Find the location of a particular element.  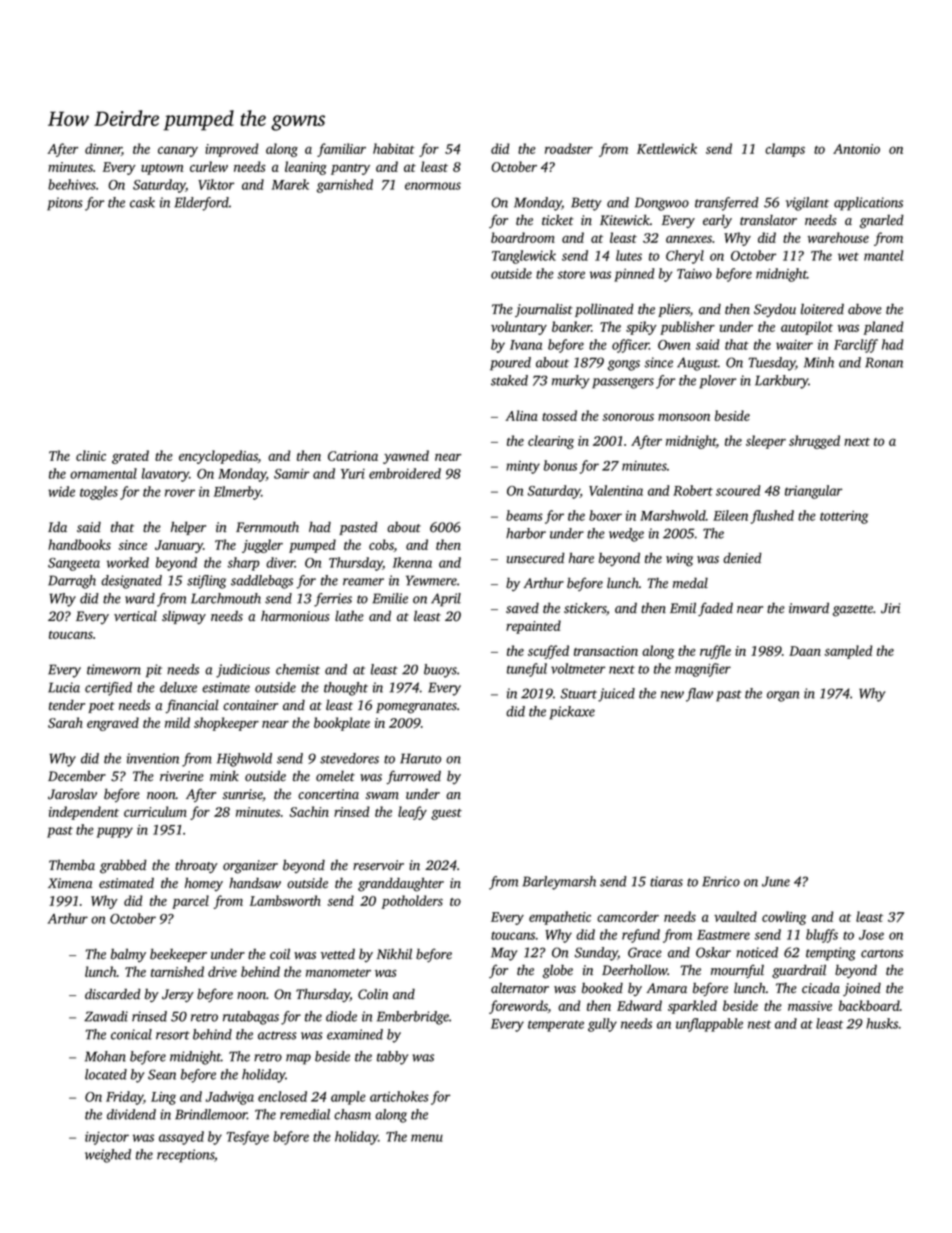

mantel is located at coordinates (883, 255).
